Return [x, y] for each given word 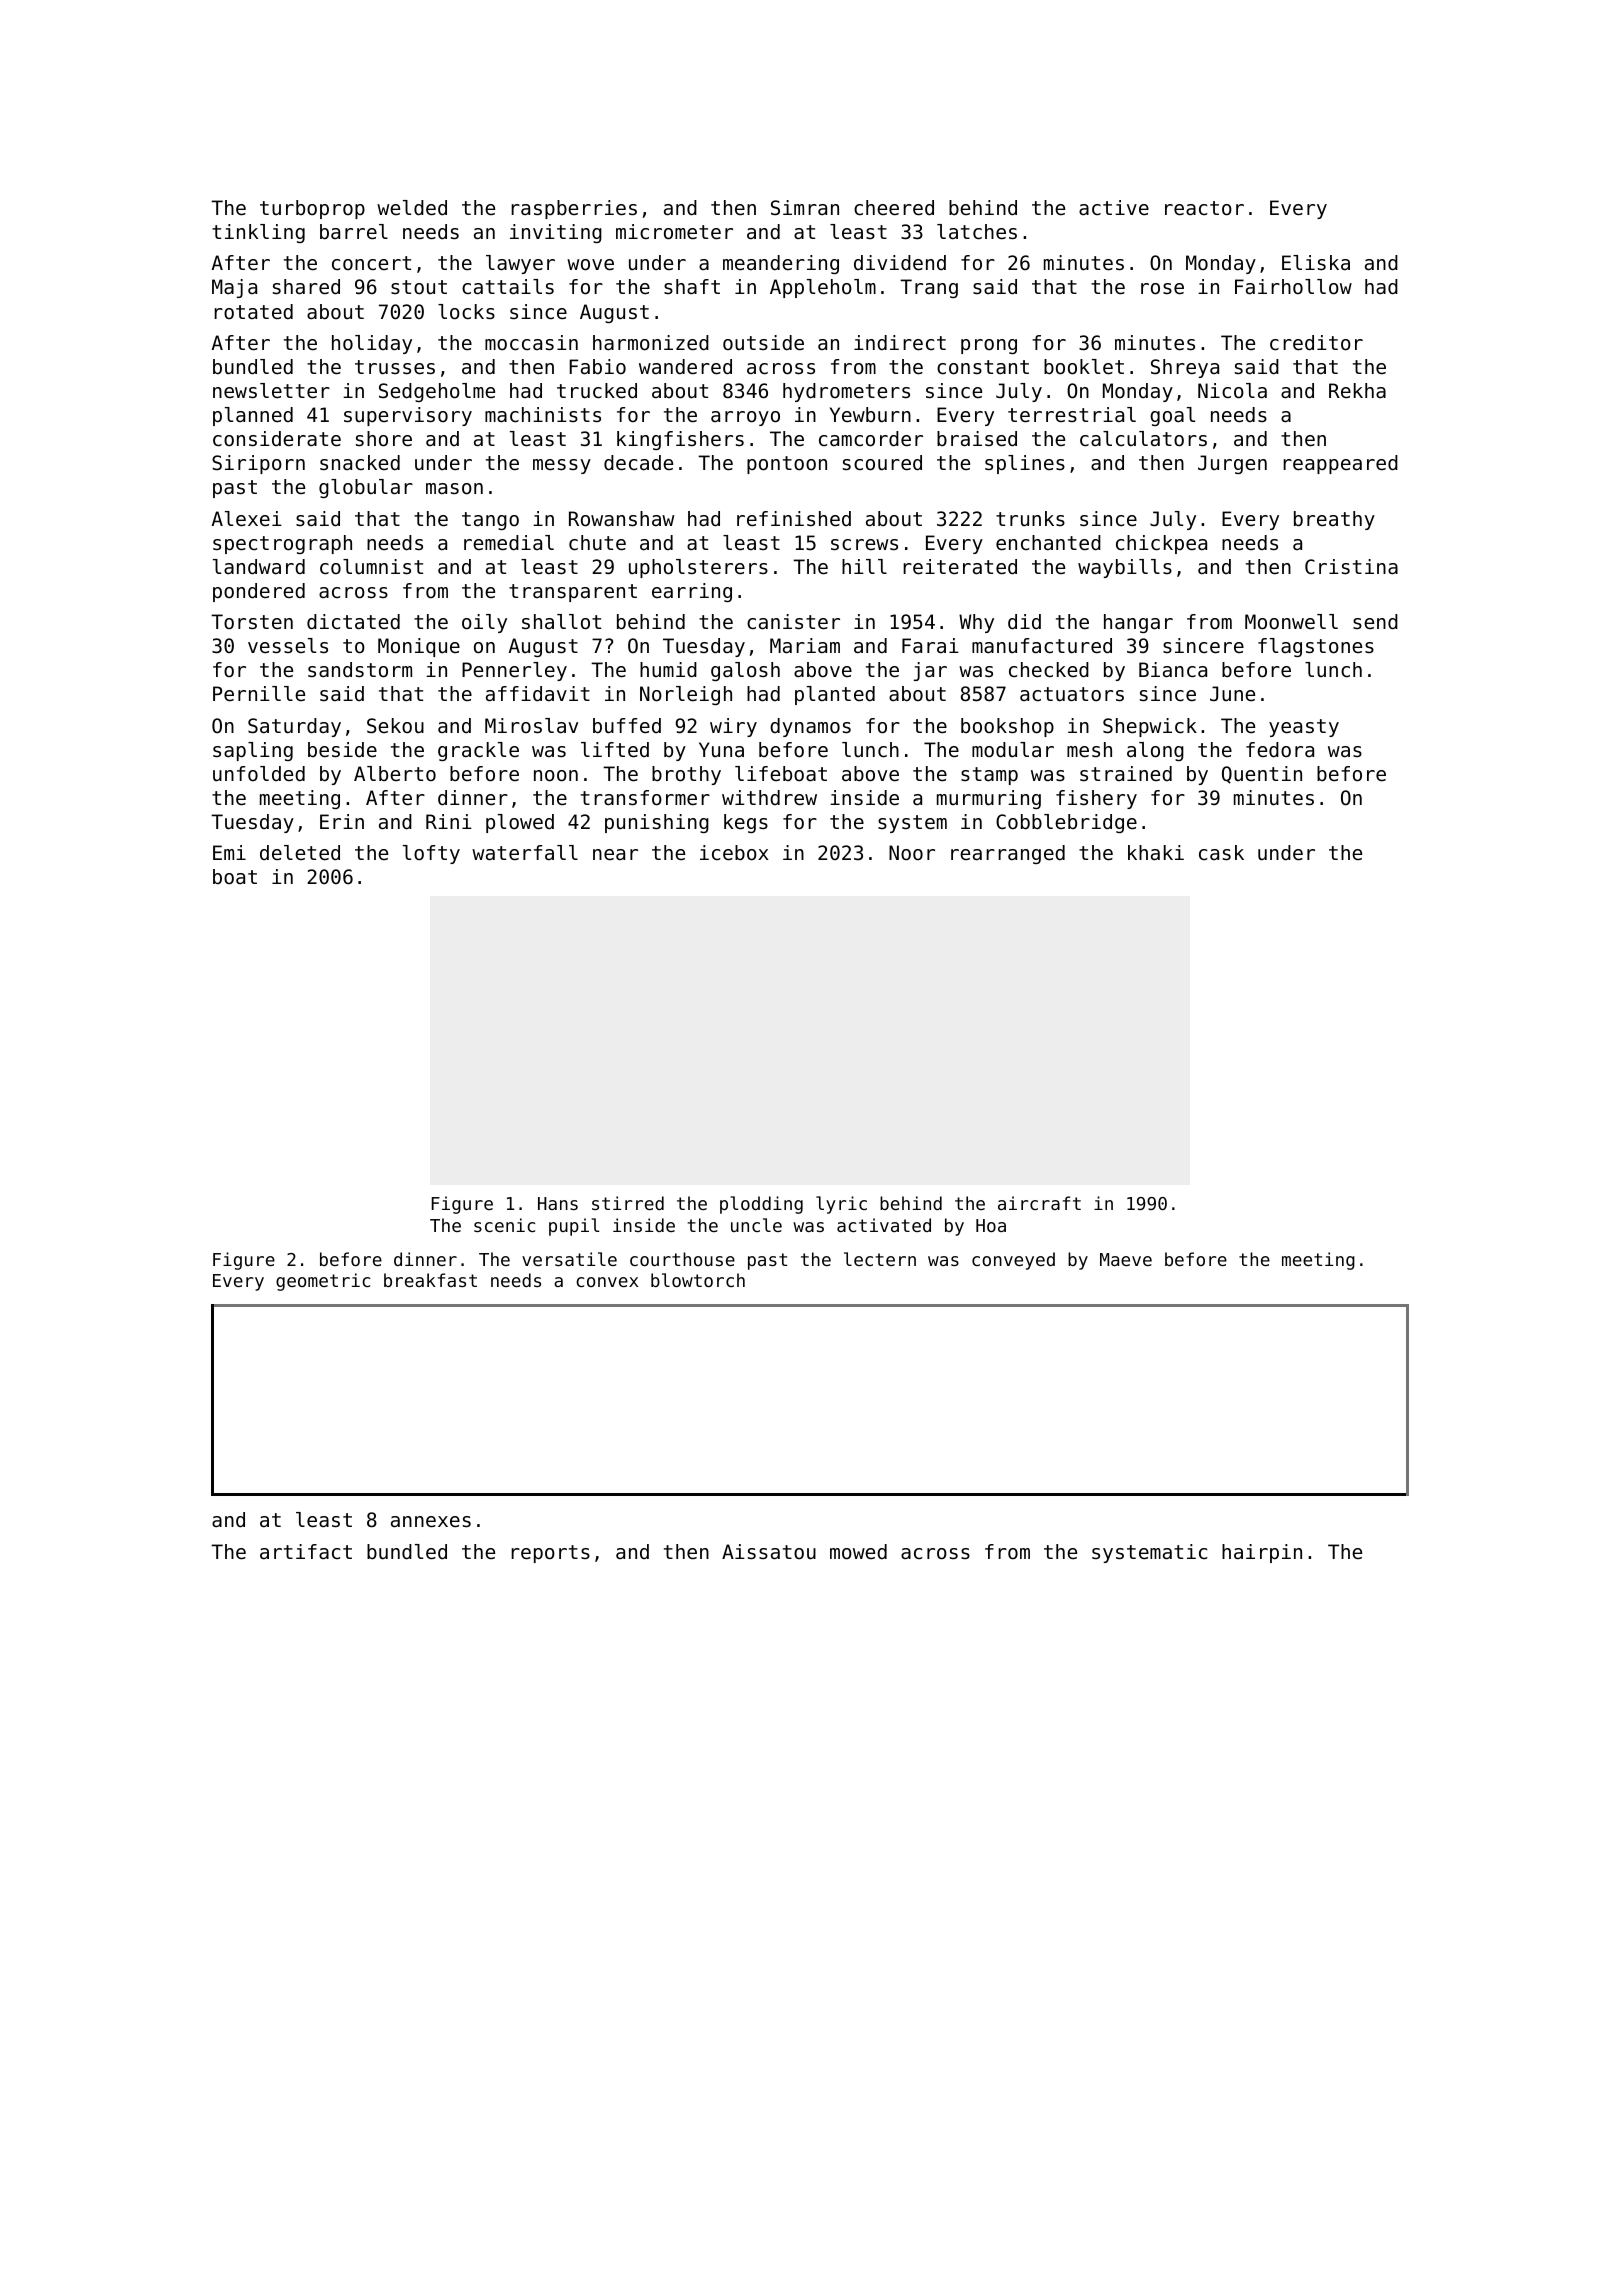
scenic [504, 1225]
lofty [431, 854]
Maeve [1126, 1259]
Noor [912, 853]
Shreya [1185, 368]
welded [412, 208]
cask [1221, 853]
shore [384, 439]
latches [977, 232]
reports [550, 1554]
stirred [628, 1203]
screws [864, 545]
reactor [1204, 208]
